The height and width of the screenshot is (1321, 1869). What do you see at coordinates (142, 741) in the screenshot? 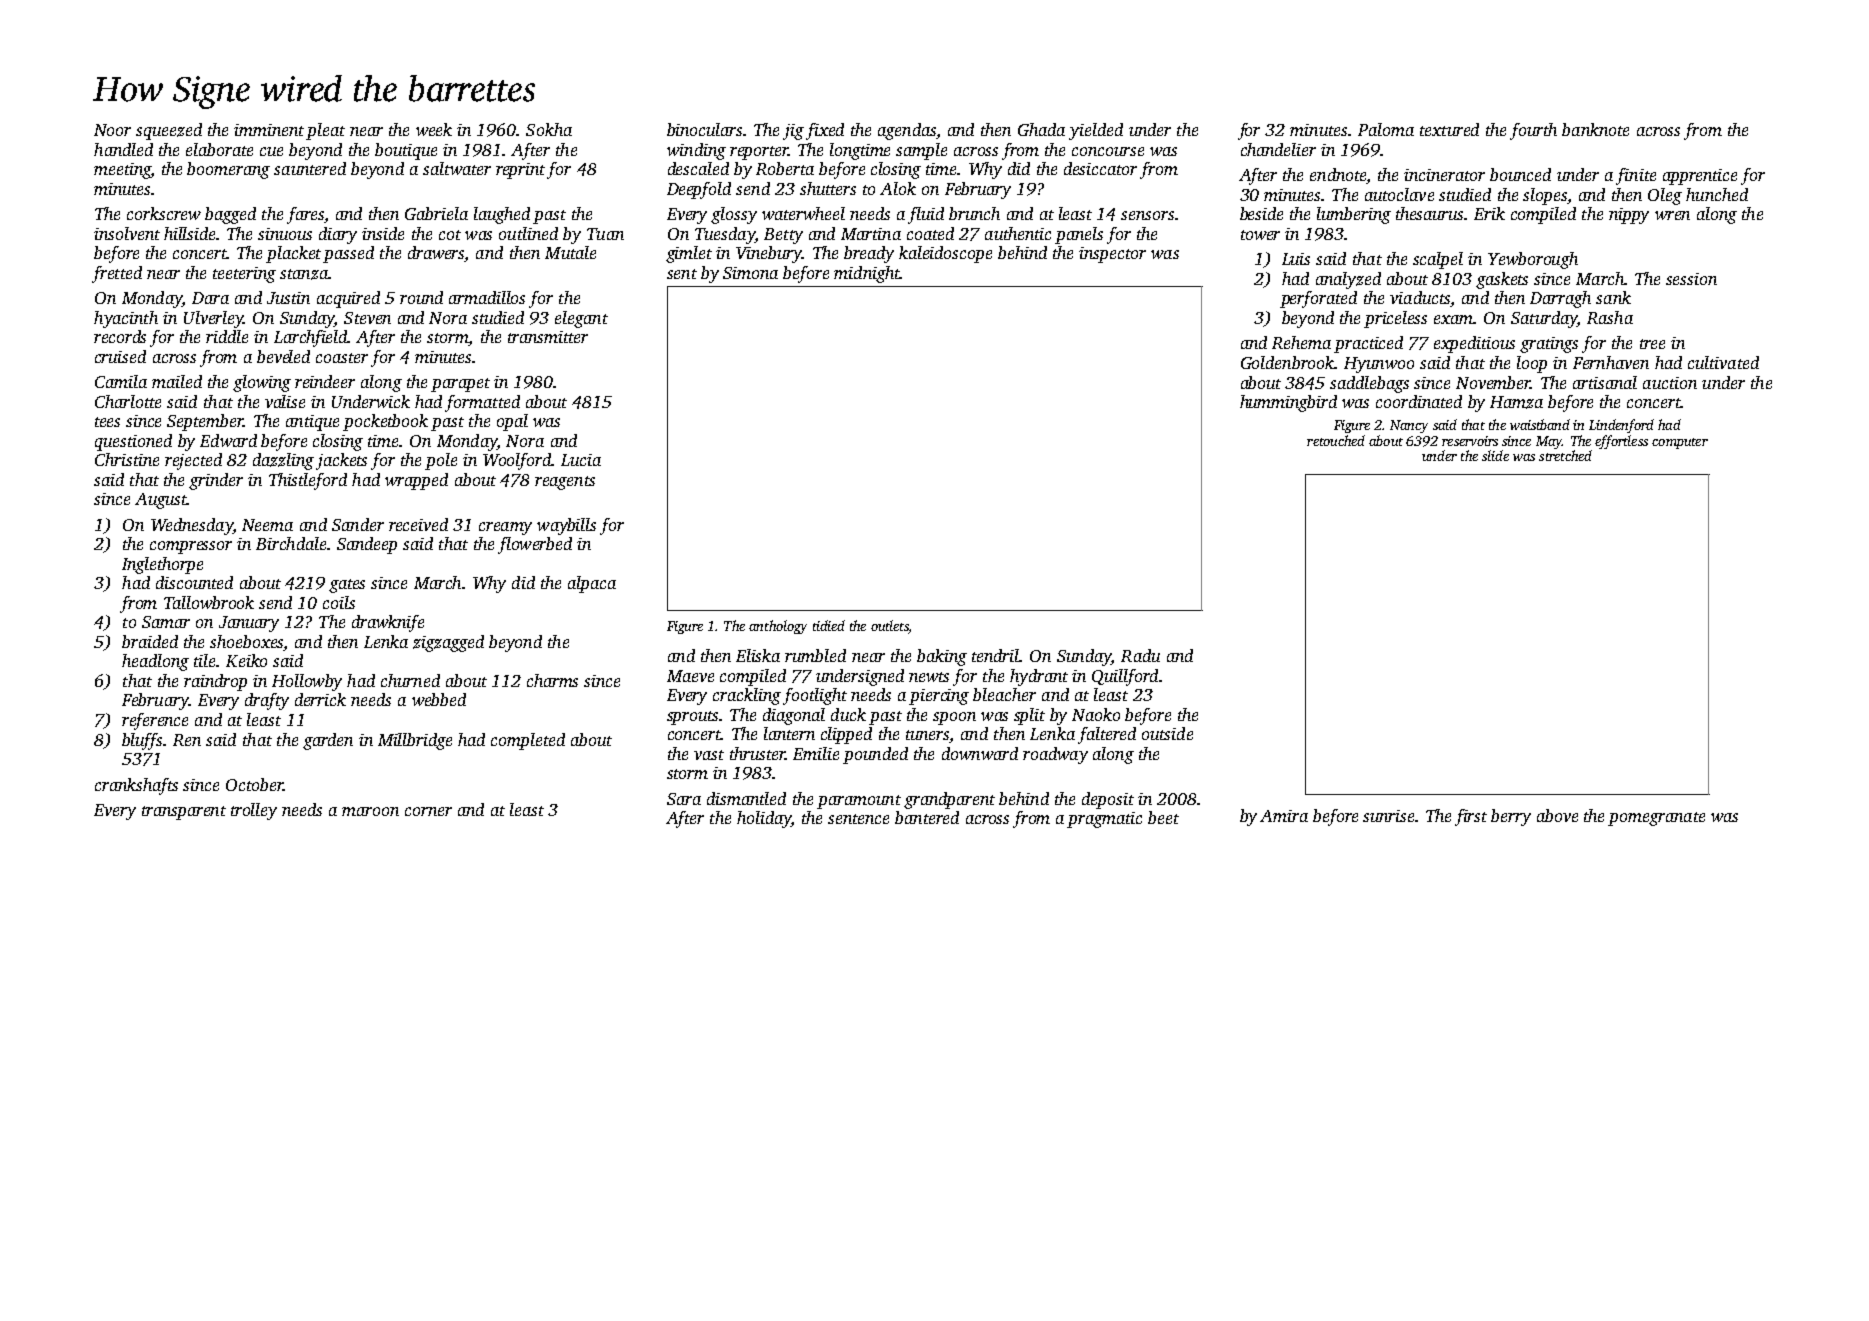
I see `bluffs` at bounding box center [142, 741].
